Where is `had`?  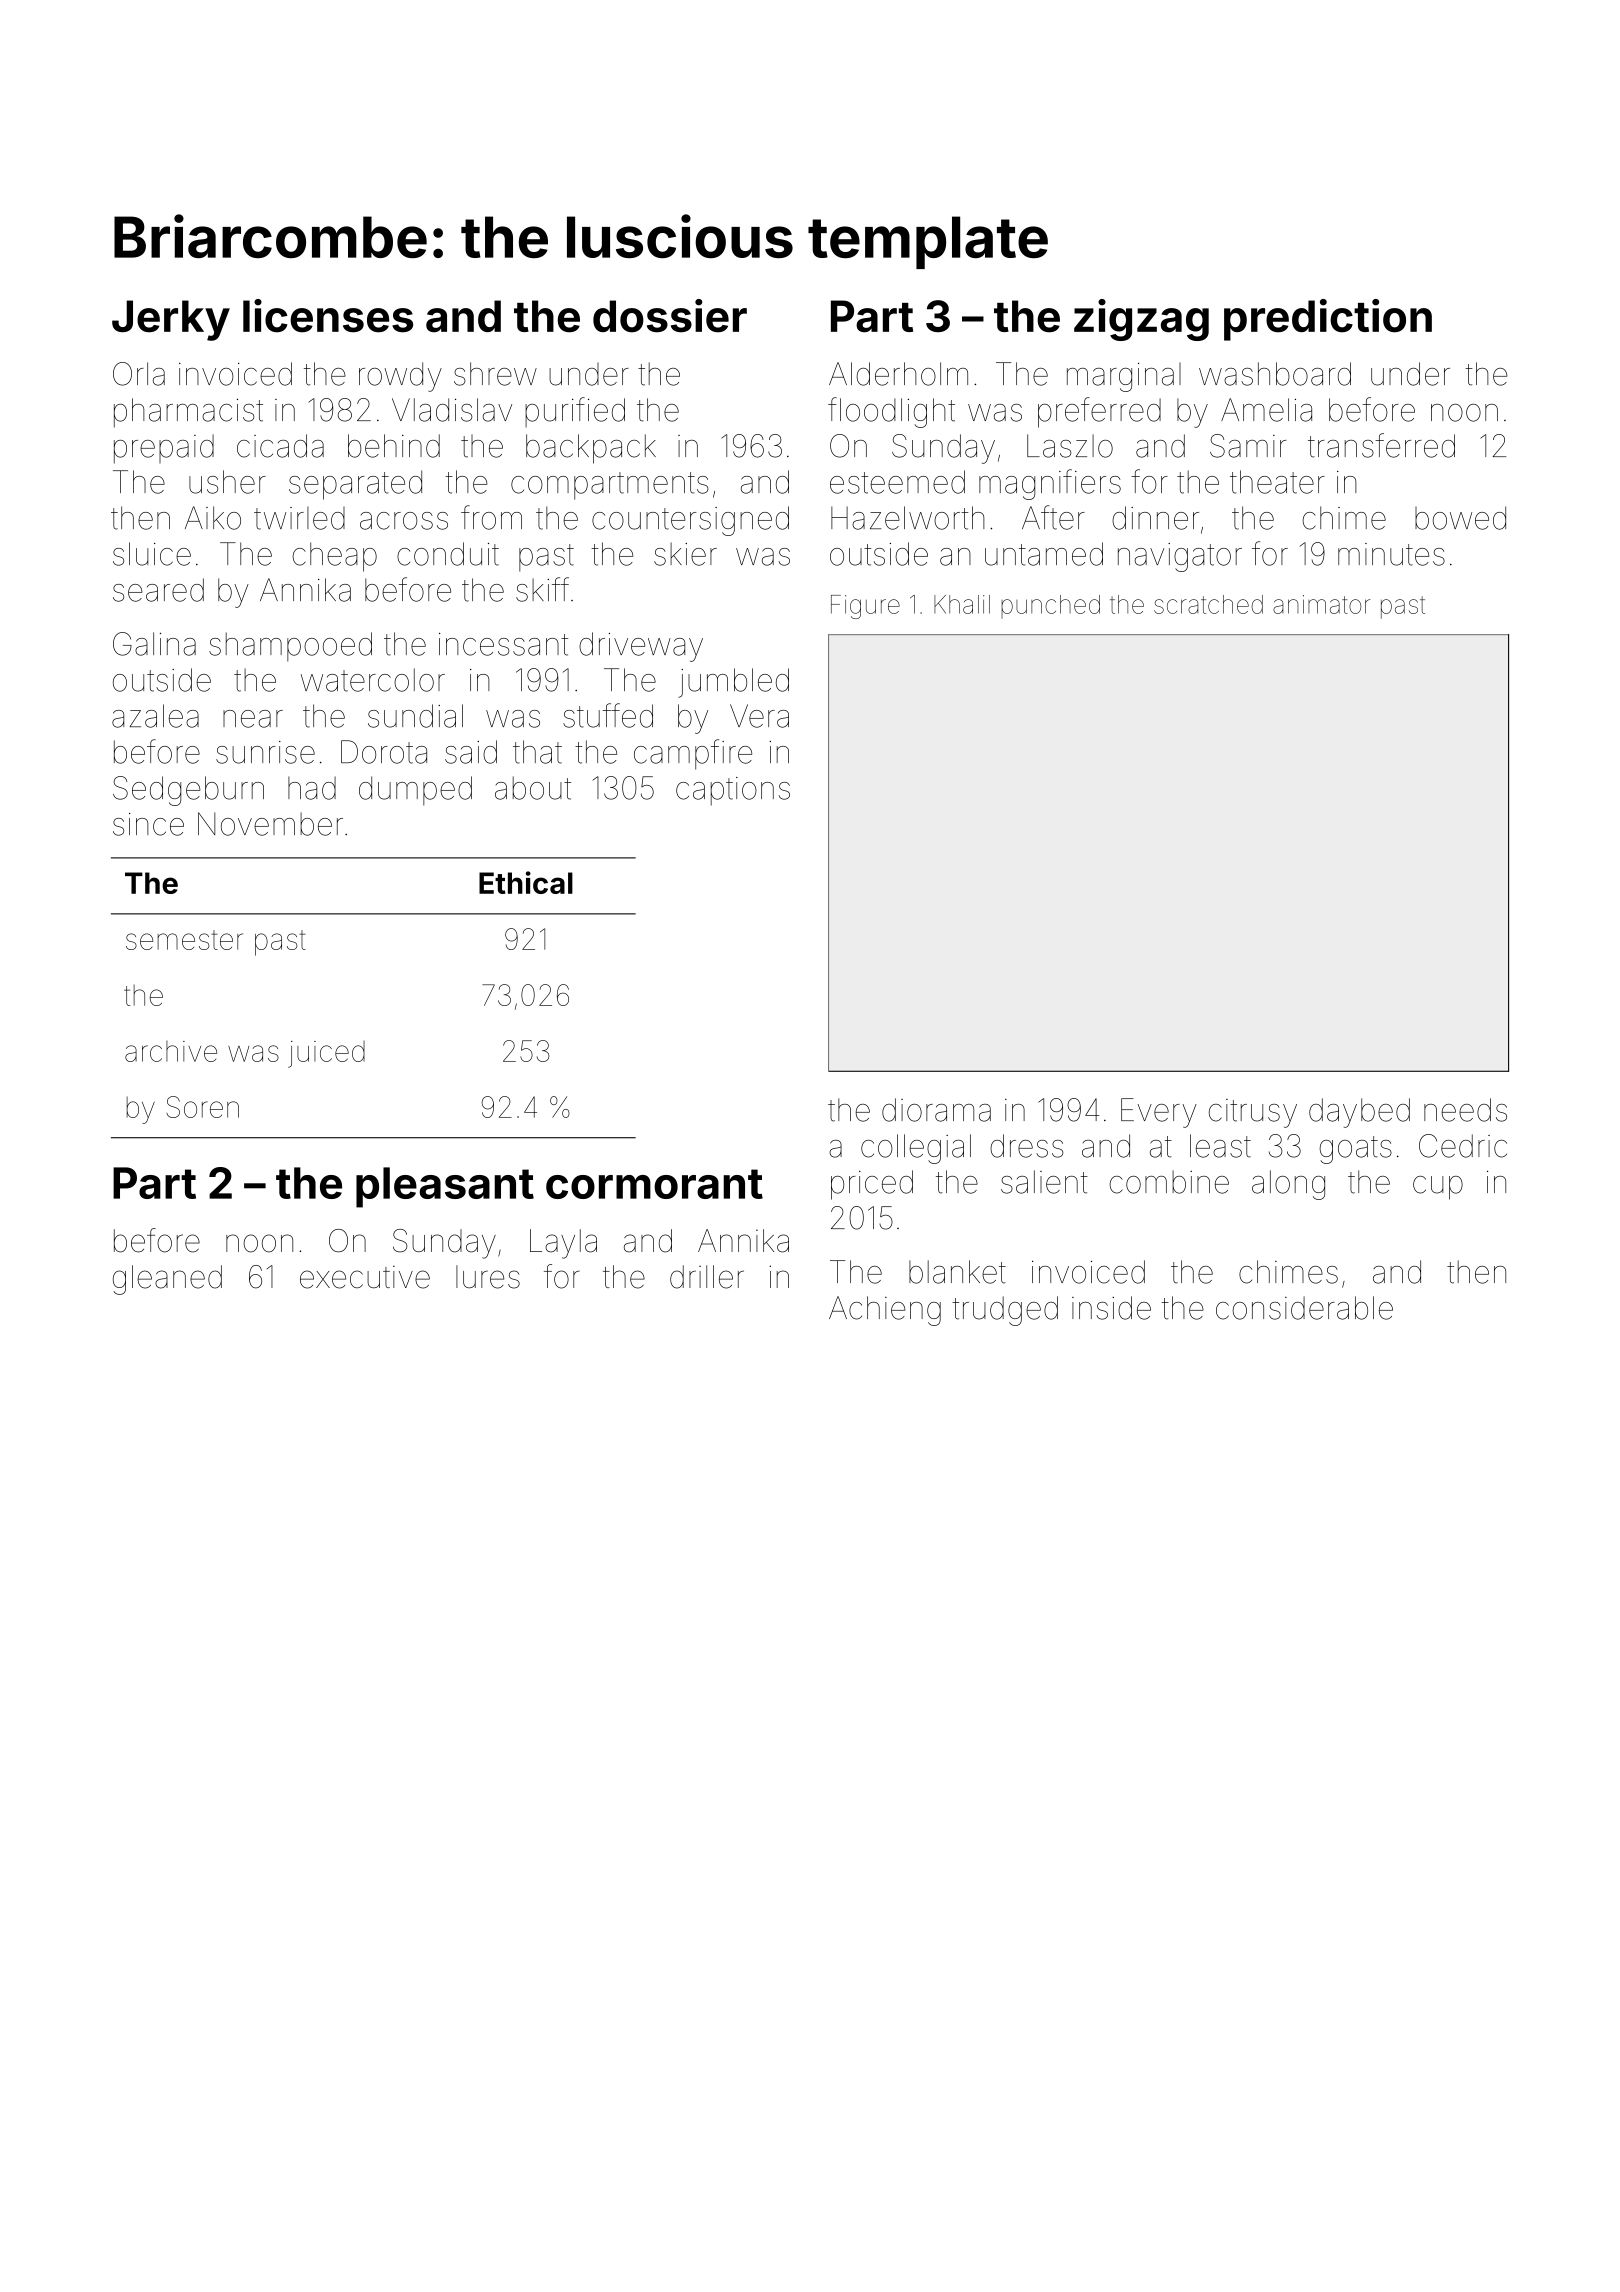
had is located at coordinates (312, 788).
